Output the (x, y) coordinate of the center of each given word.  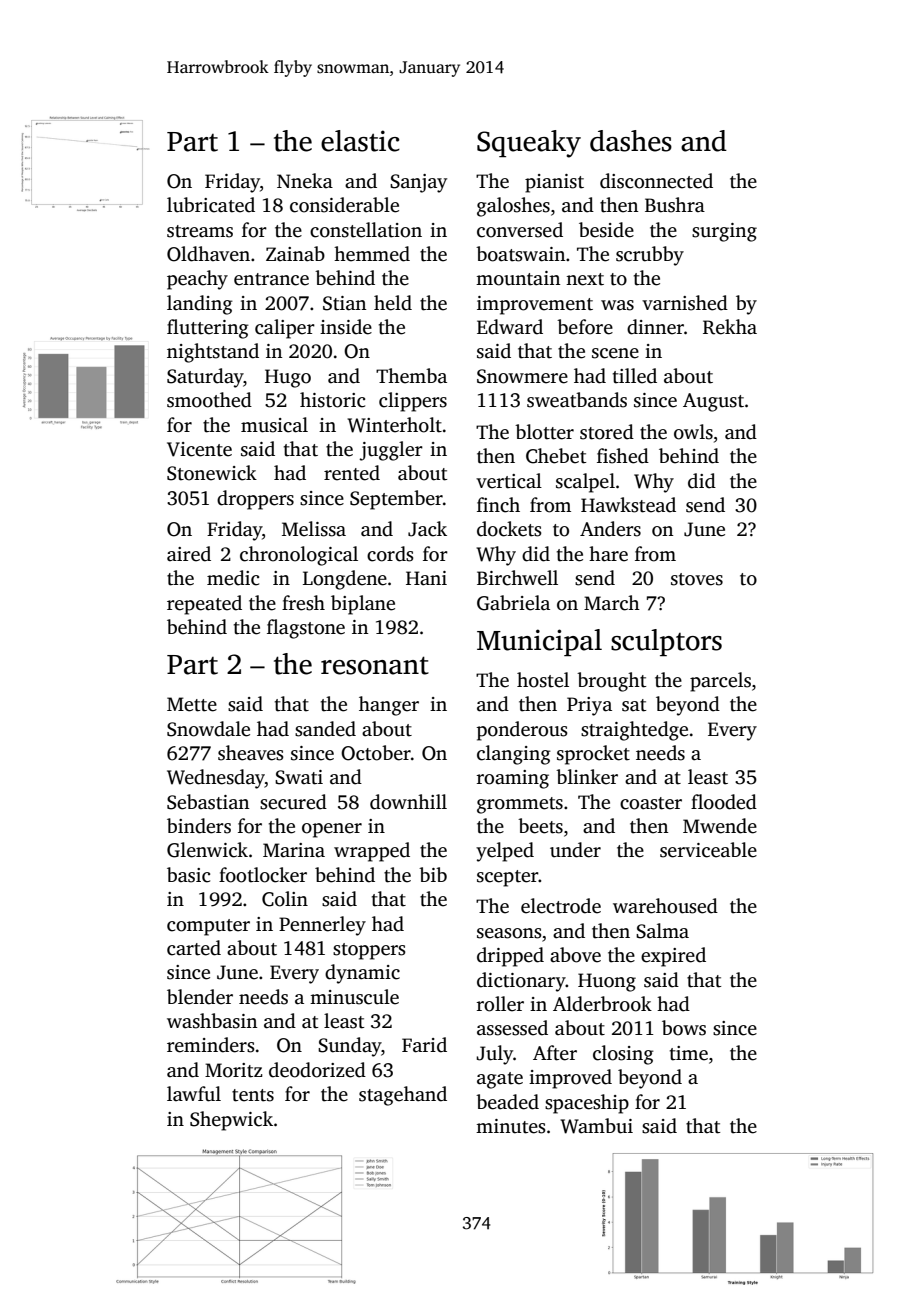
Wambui (596, 1126)
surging (724, 232)
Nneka (305, 181)
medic (233, 578)
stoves (697, 579)
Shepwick (231, 1121)
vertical (509, 481)
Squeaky (529, 144)
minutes (511, 1126)
